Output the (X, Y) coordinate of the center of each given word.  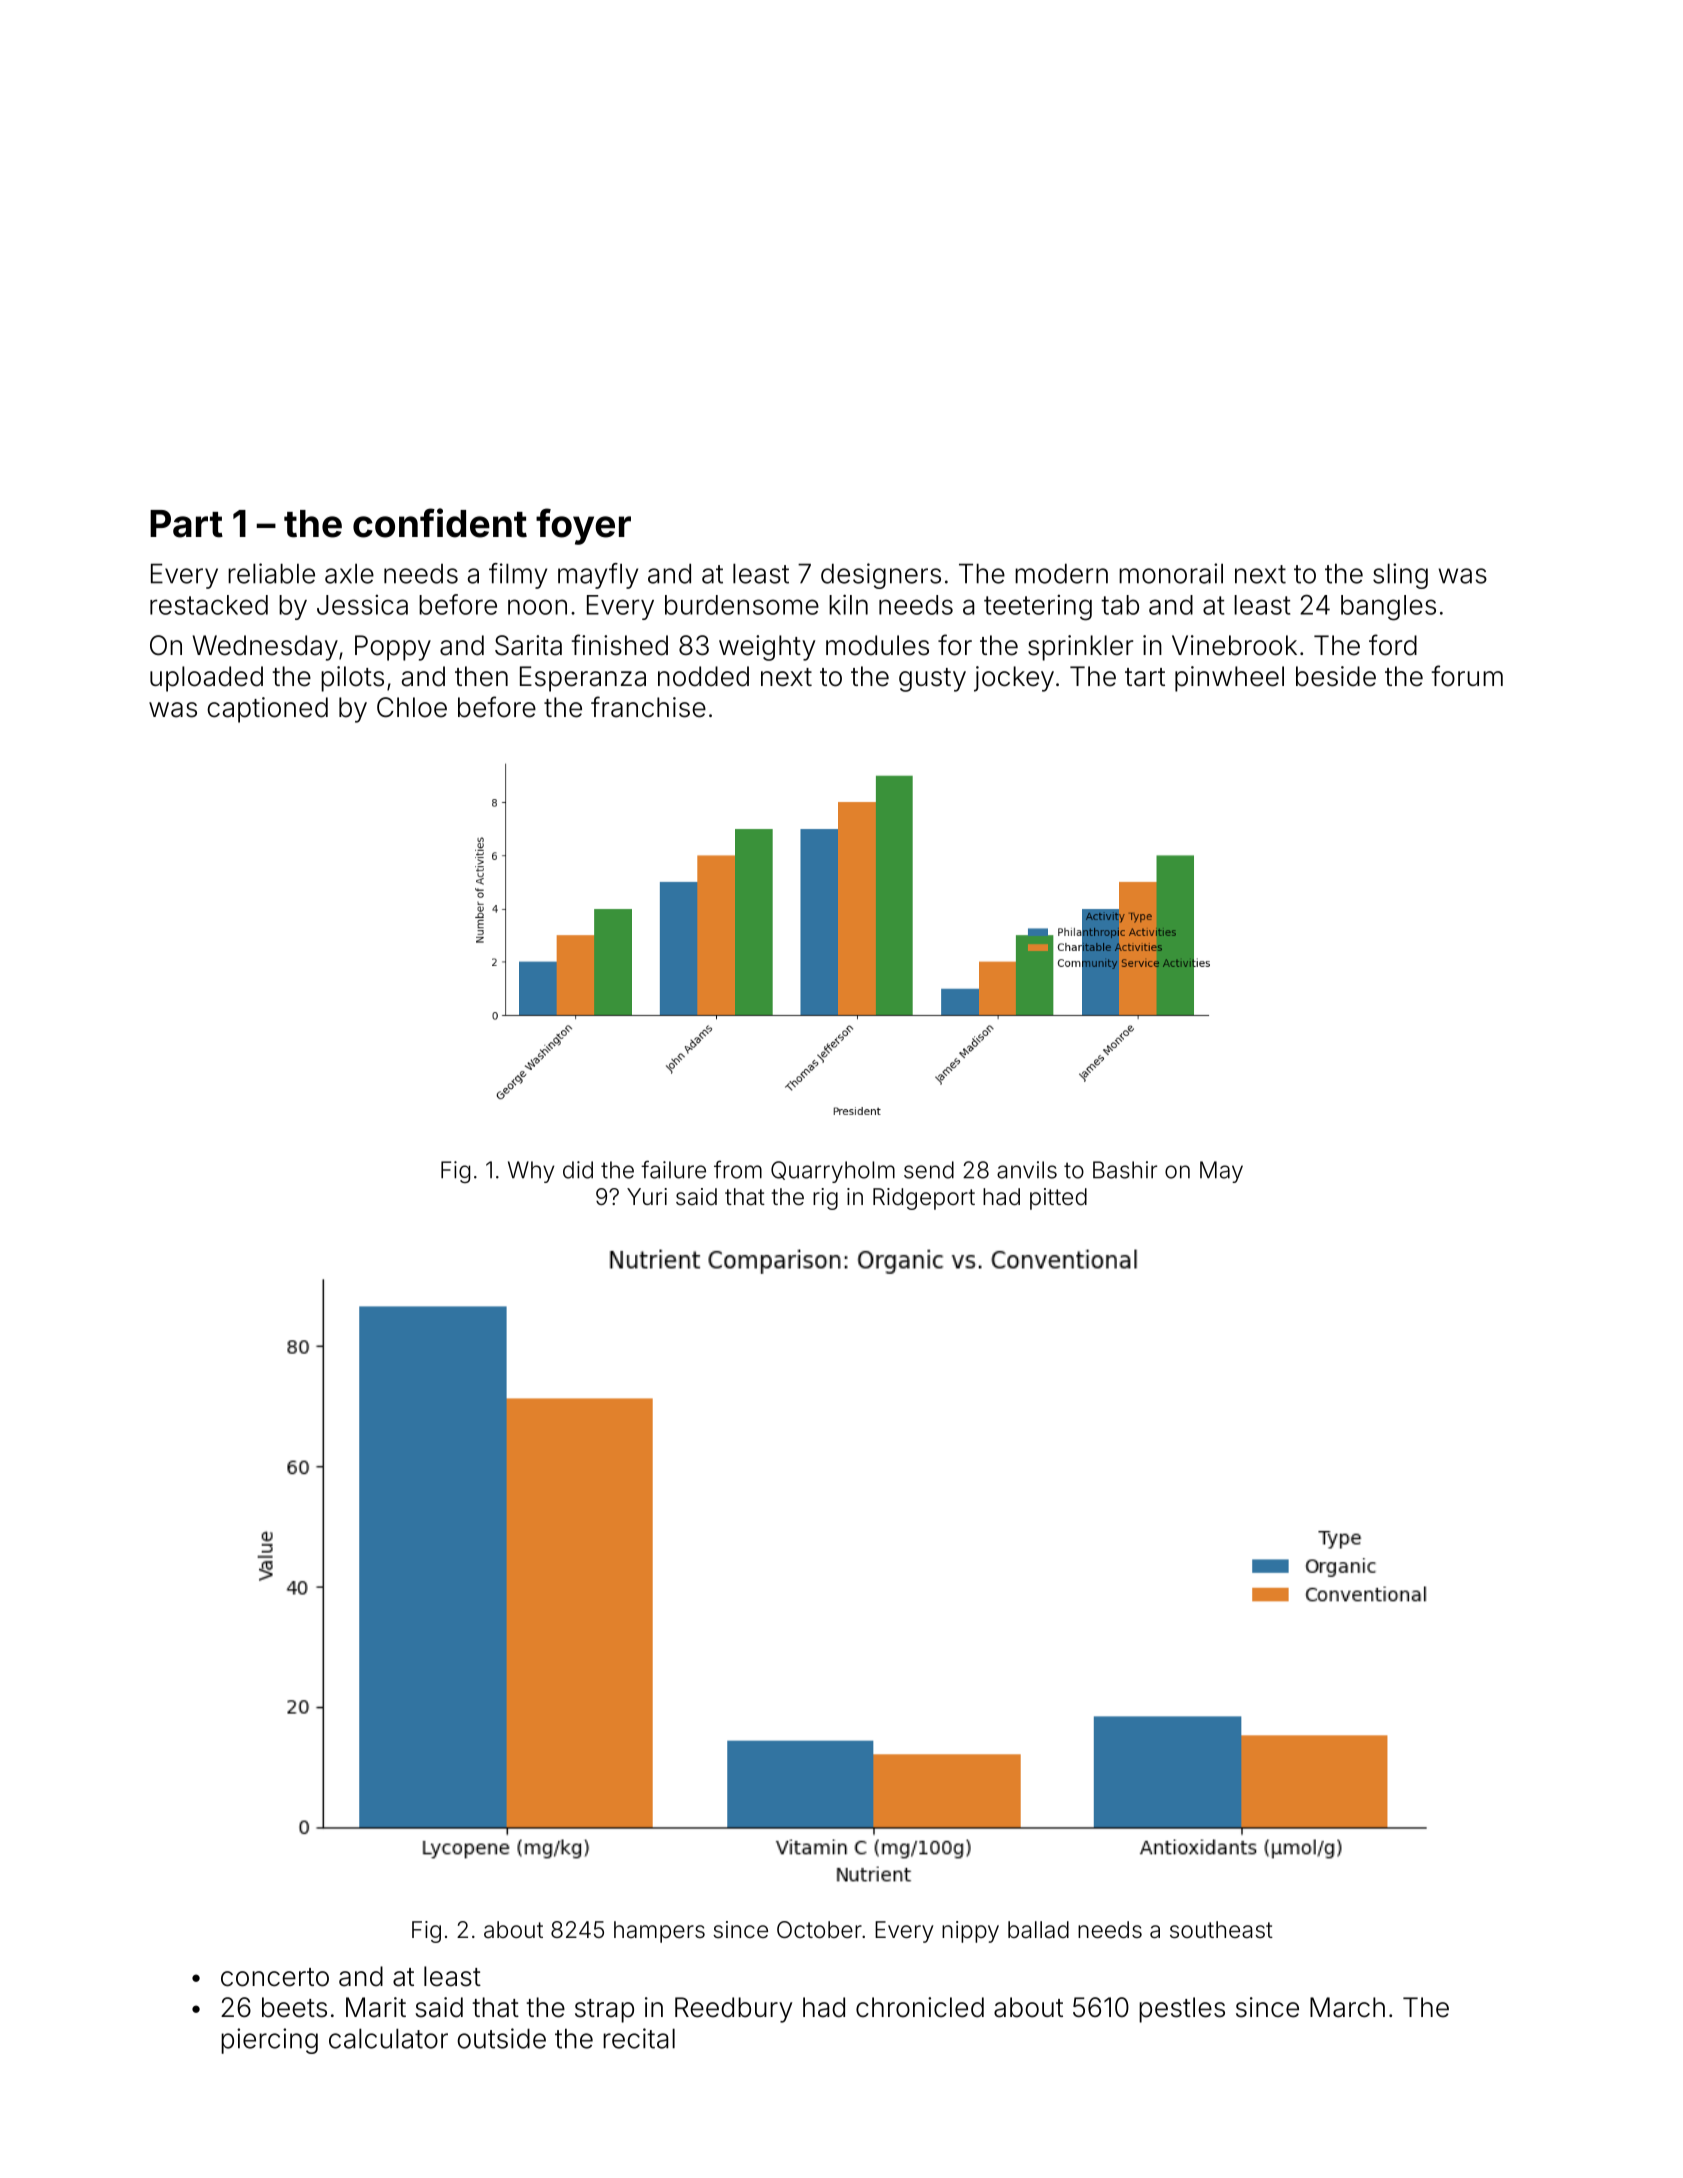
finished (619, 645)
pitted (1058, 1199)
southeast (1221, 1930)
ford (1393, 645)
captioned (267, 710)
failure (673, 1169)
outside (502, 2038)
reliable (271, 573)
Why (531, 1172)
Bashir (1125, 1170)
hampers (659, 1932)
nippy (970, 1932)
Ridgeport (924, 1199)
